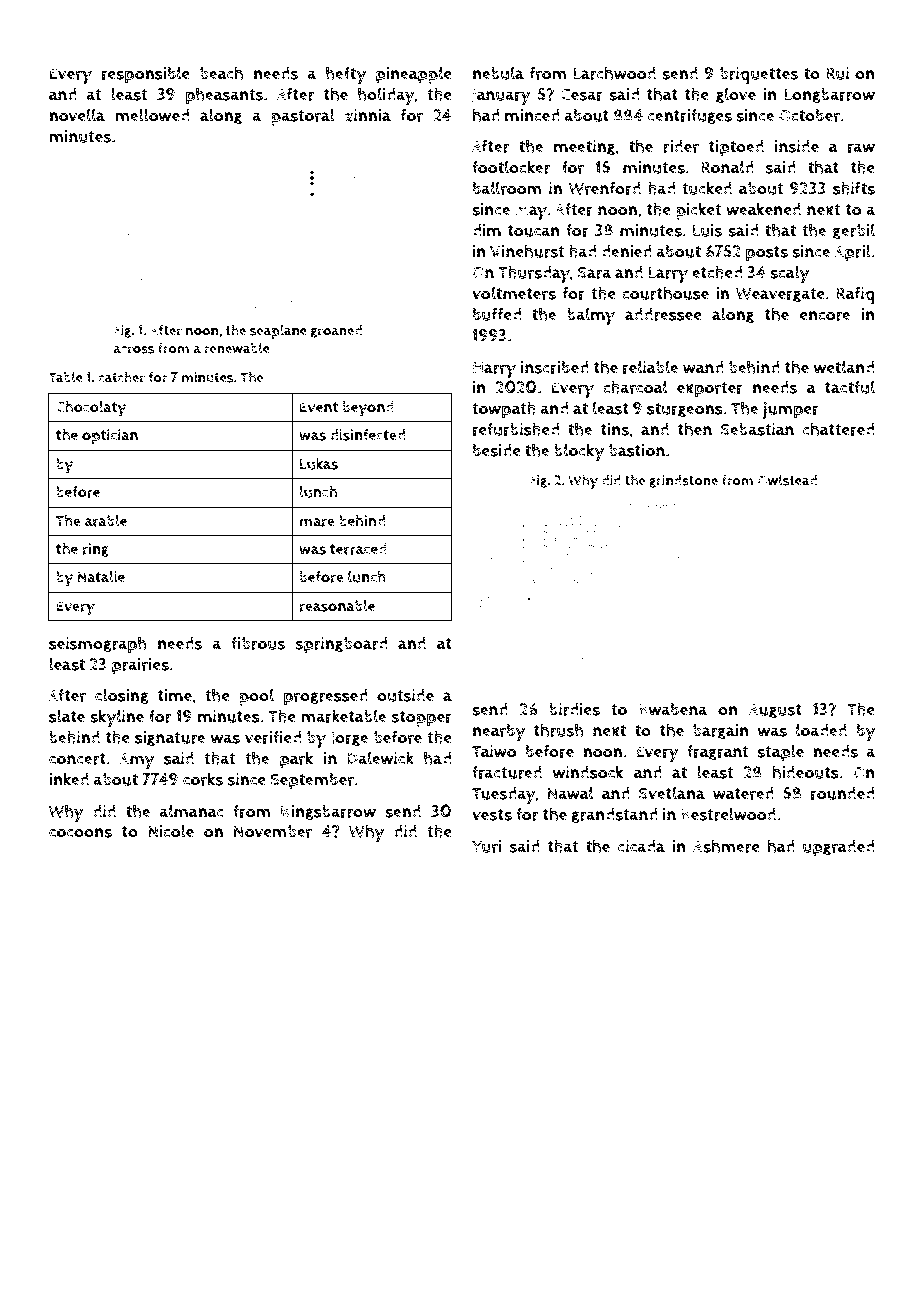 The image size is (924, 1308). Describe the element at coordinates (532, 115) in the document. I see `minced` at that location.
